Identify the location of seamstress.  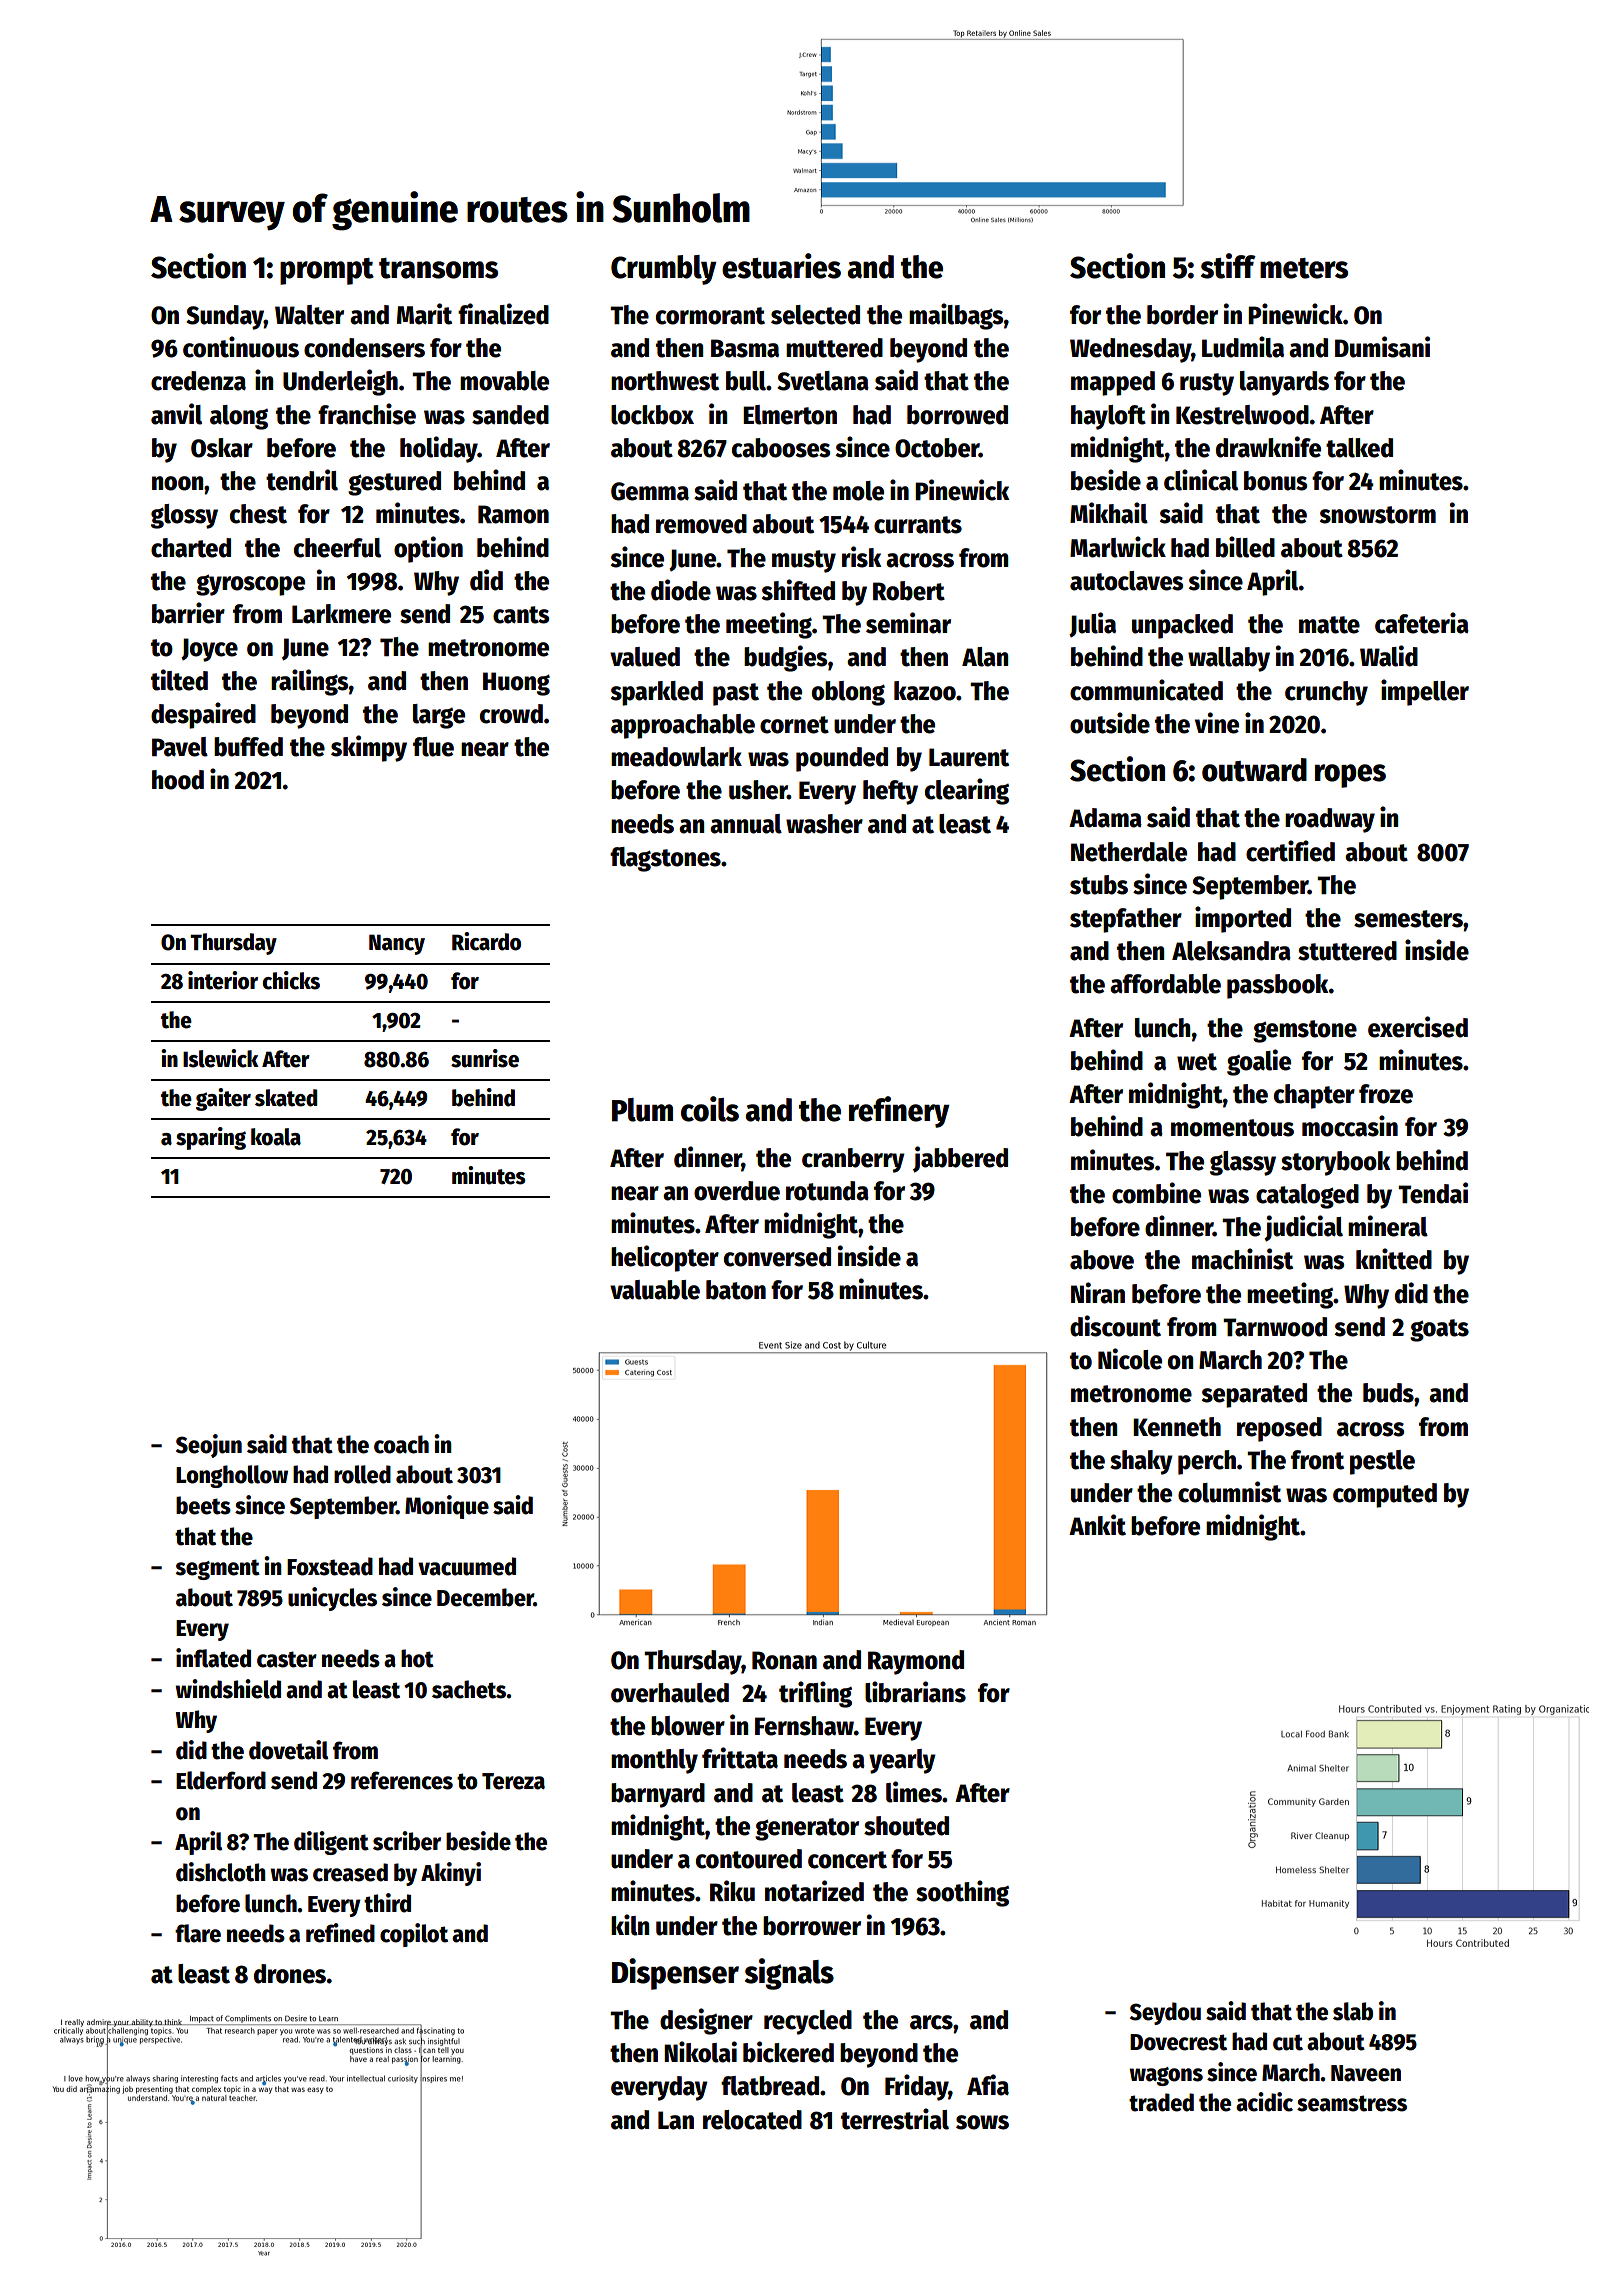
(1352, 2103).
